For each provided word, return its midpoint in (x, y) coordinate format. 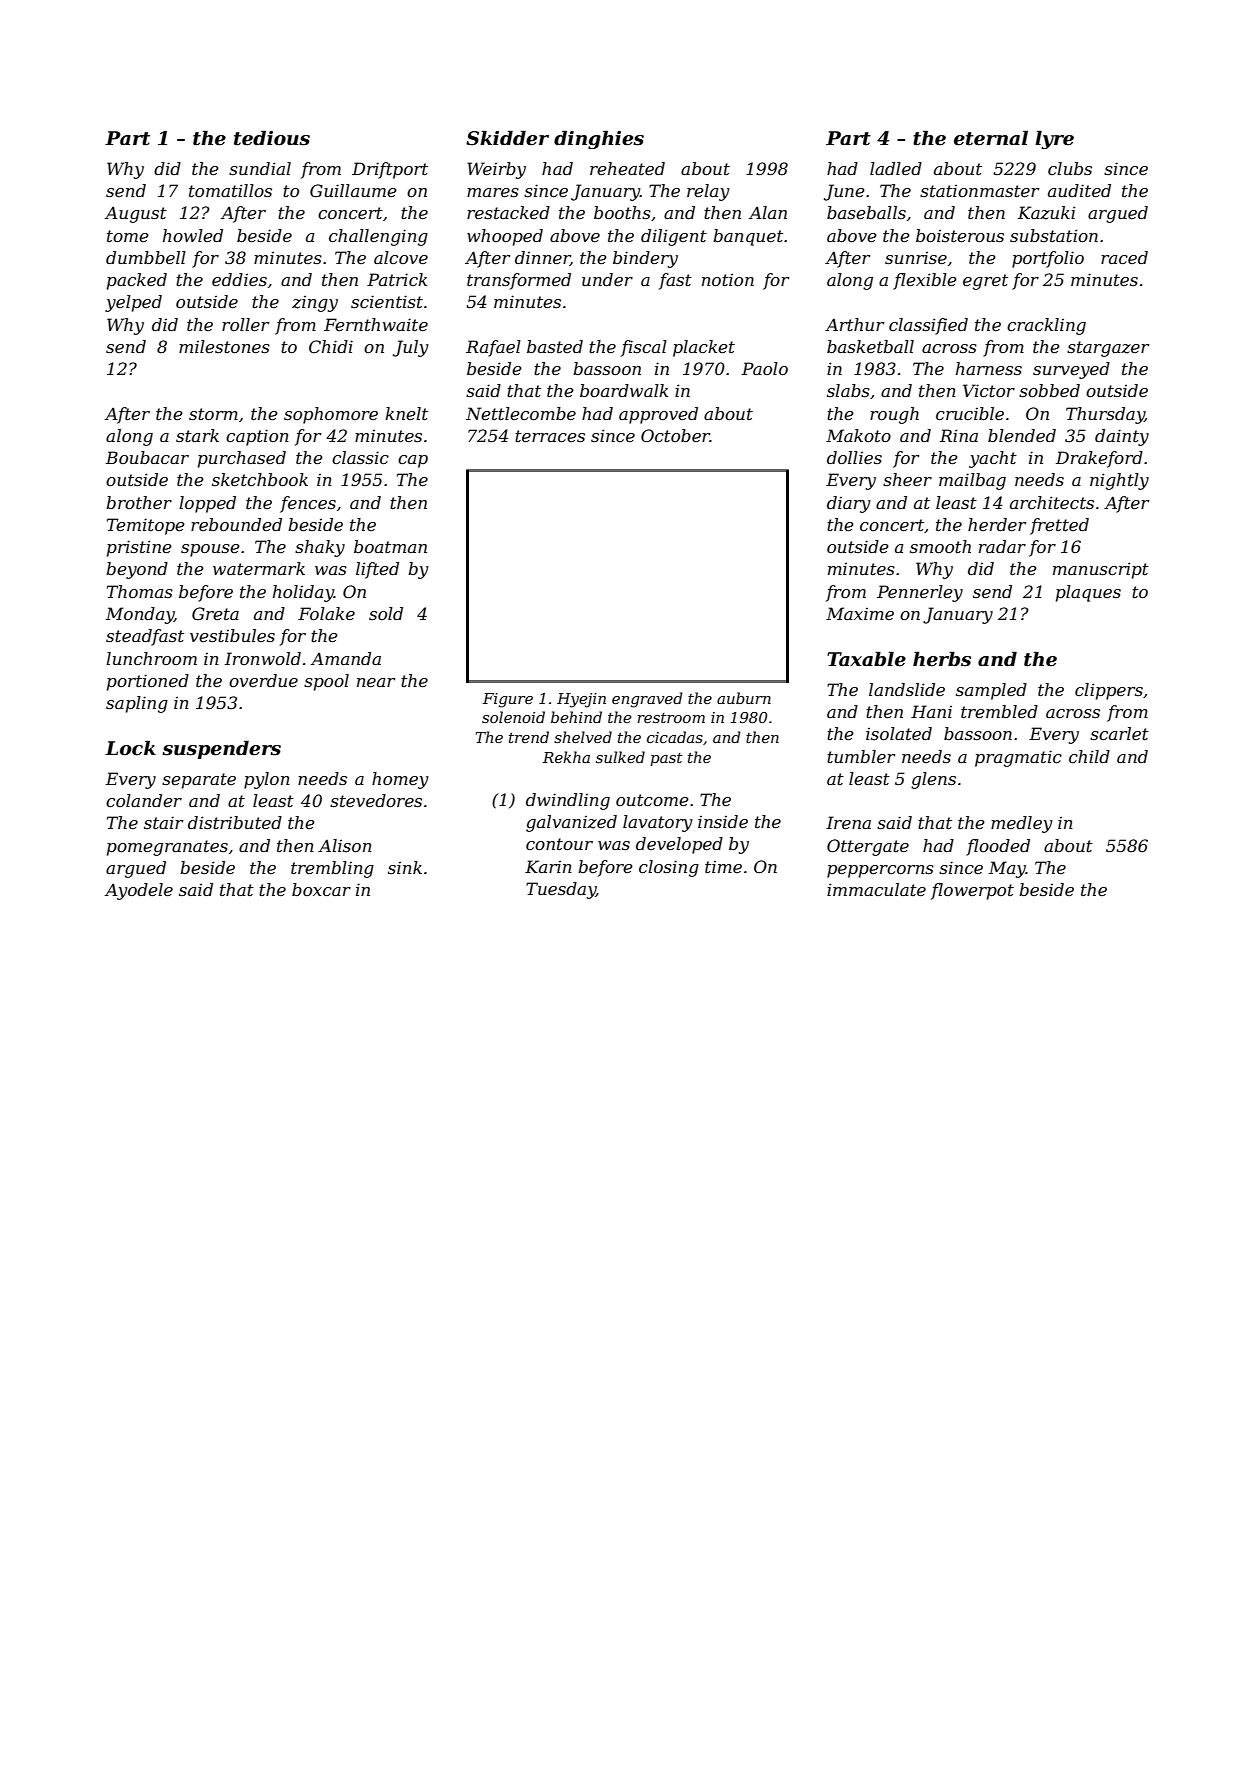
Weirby (496, 170)
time (723, 866)
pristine (139, 548)
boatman (390, 546)
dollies (854, 457)
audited (1079, 190)
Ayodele (138, 891)
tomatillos (230, 190)
